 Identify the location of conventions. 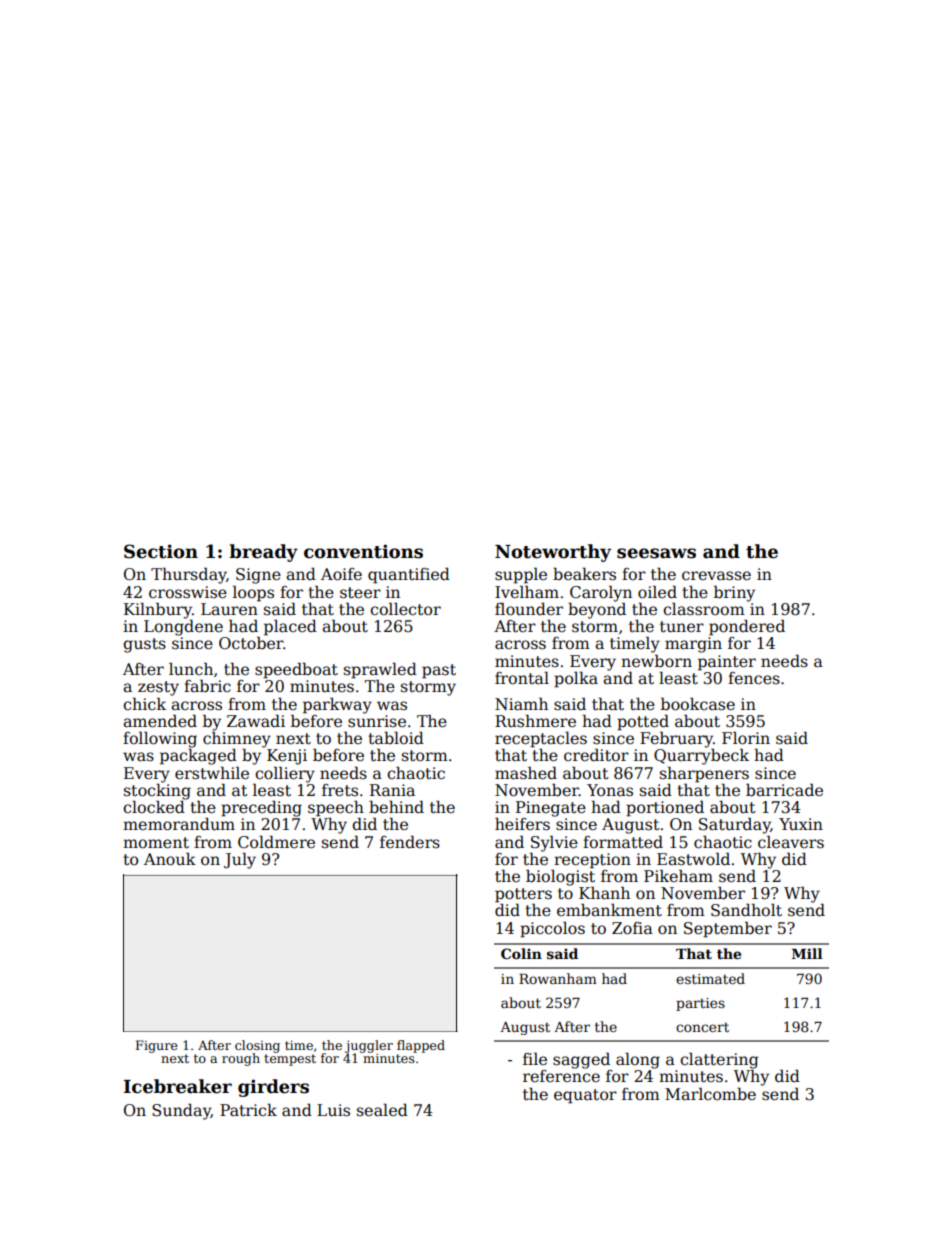
(363, 551).
